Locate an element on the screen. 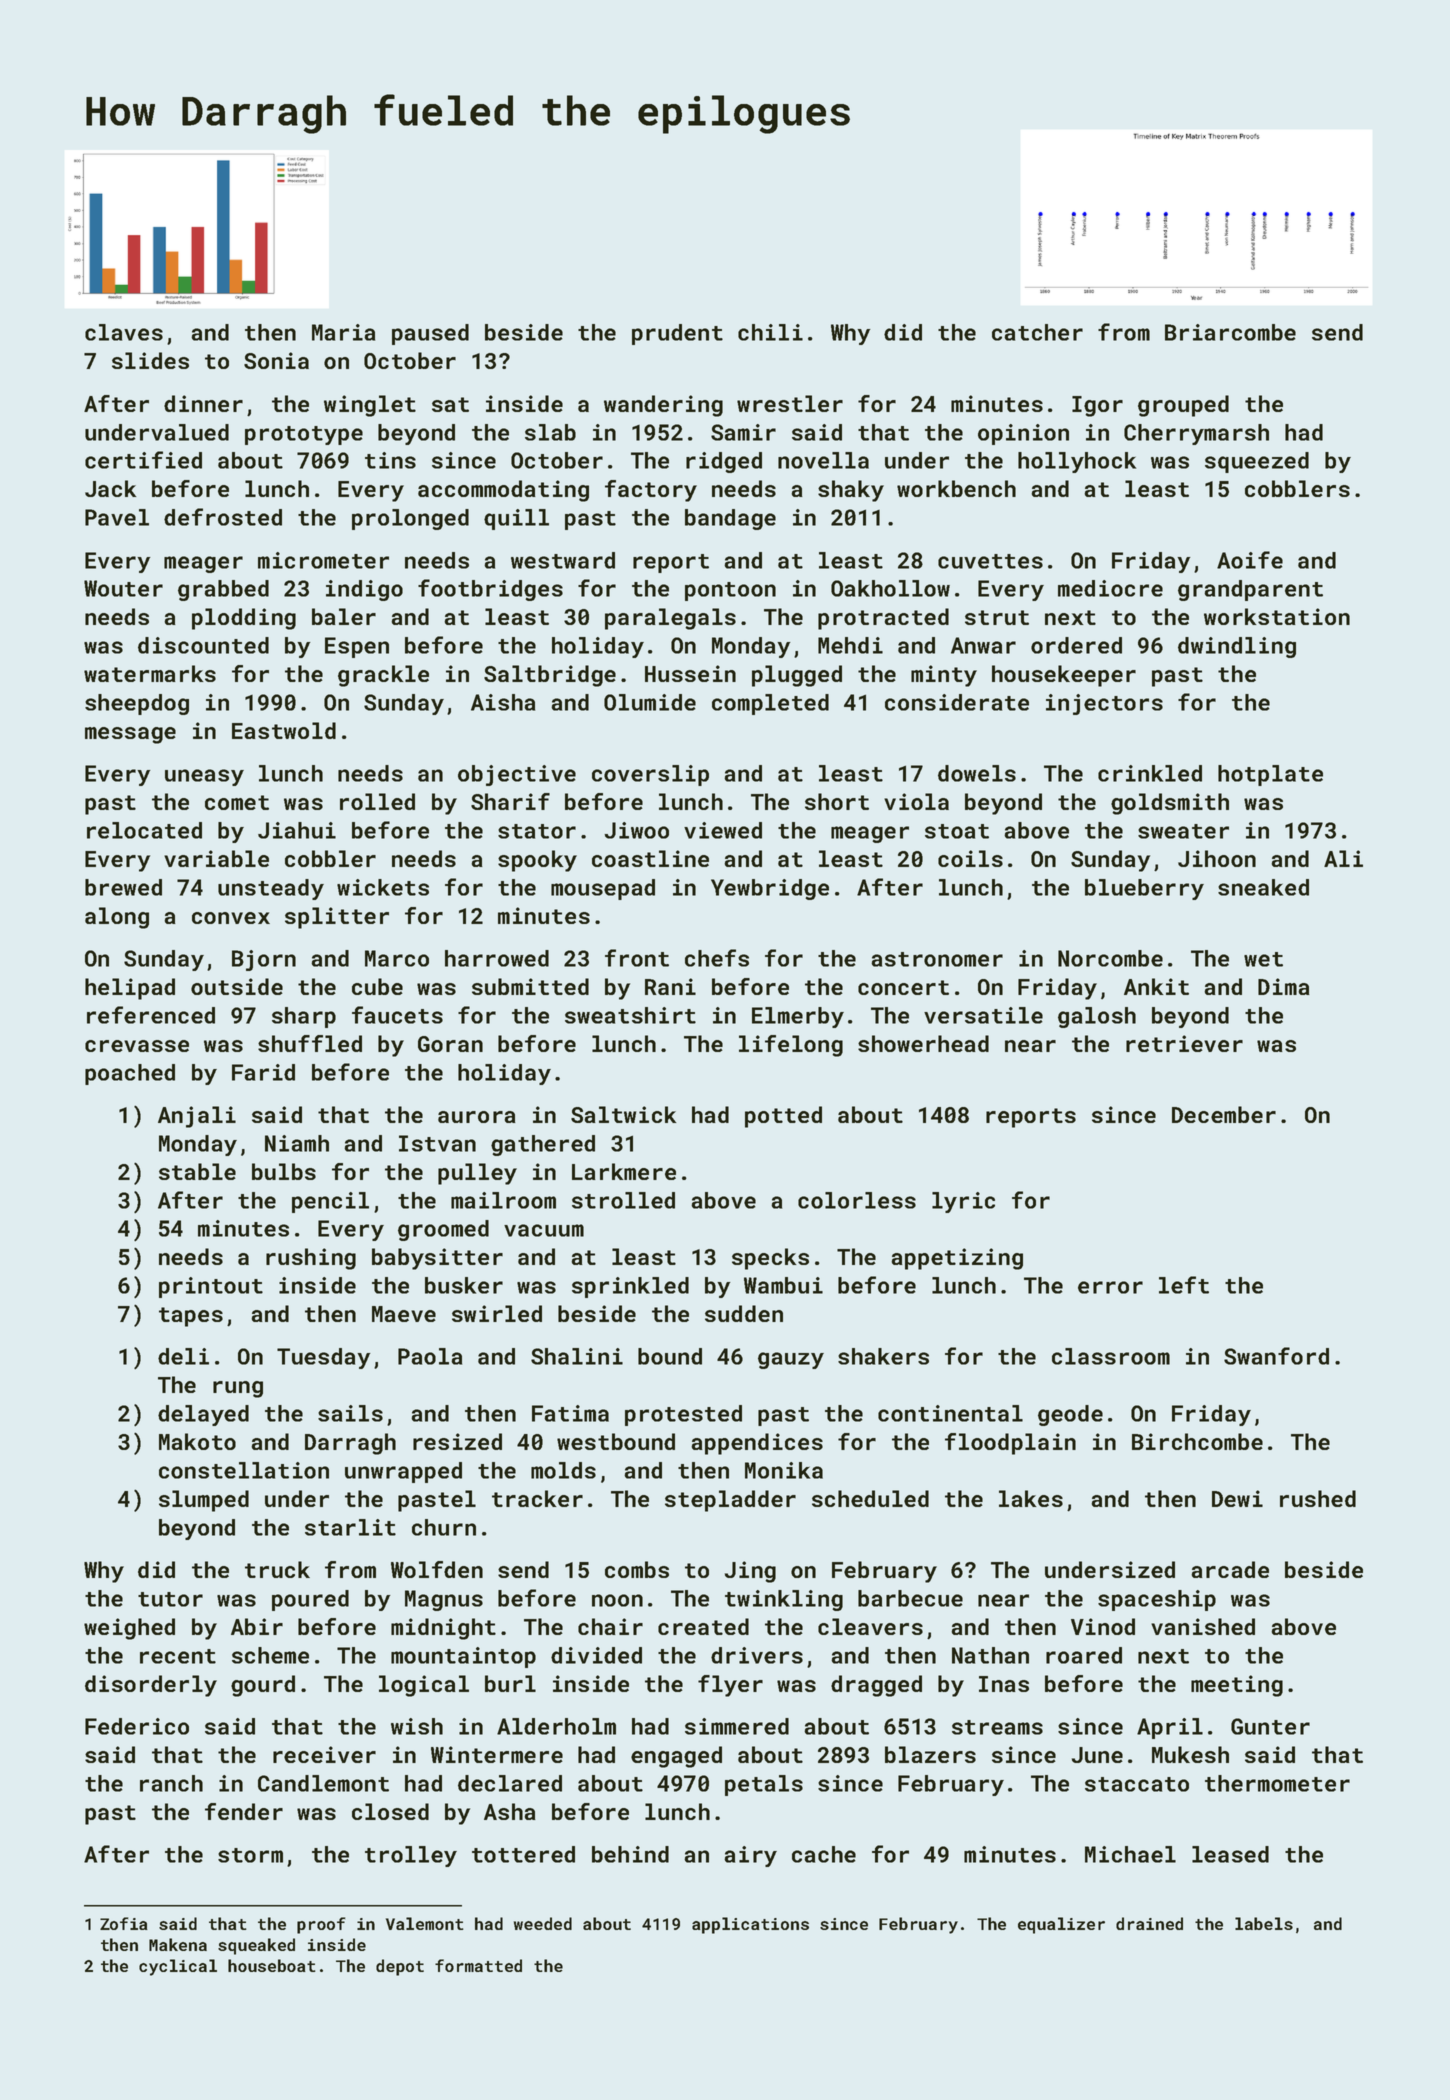 The width and height of the screenshot is (1450, 2100). retriever is located at coordinates (1184, 1043).
